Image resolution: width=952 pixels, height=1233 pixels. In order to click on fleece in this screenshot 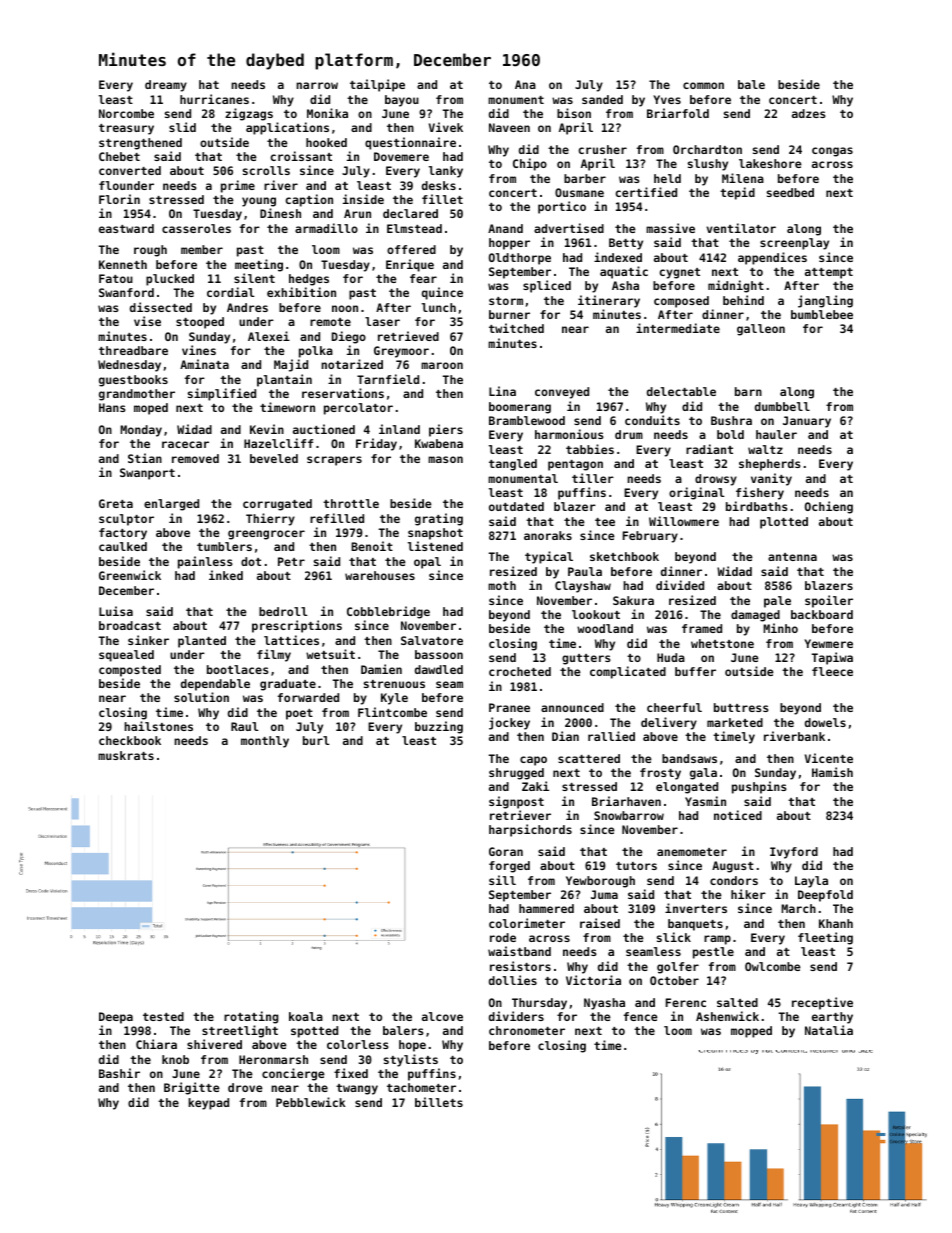, I will do `click(832, 671)`.
